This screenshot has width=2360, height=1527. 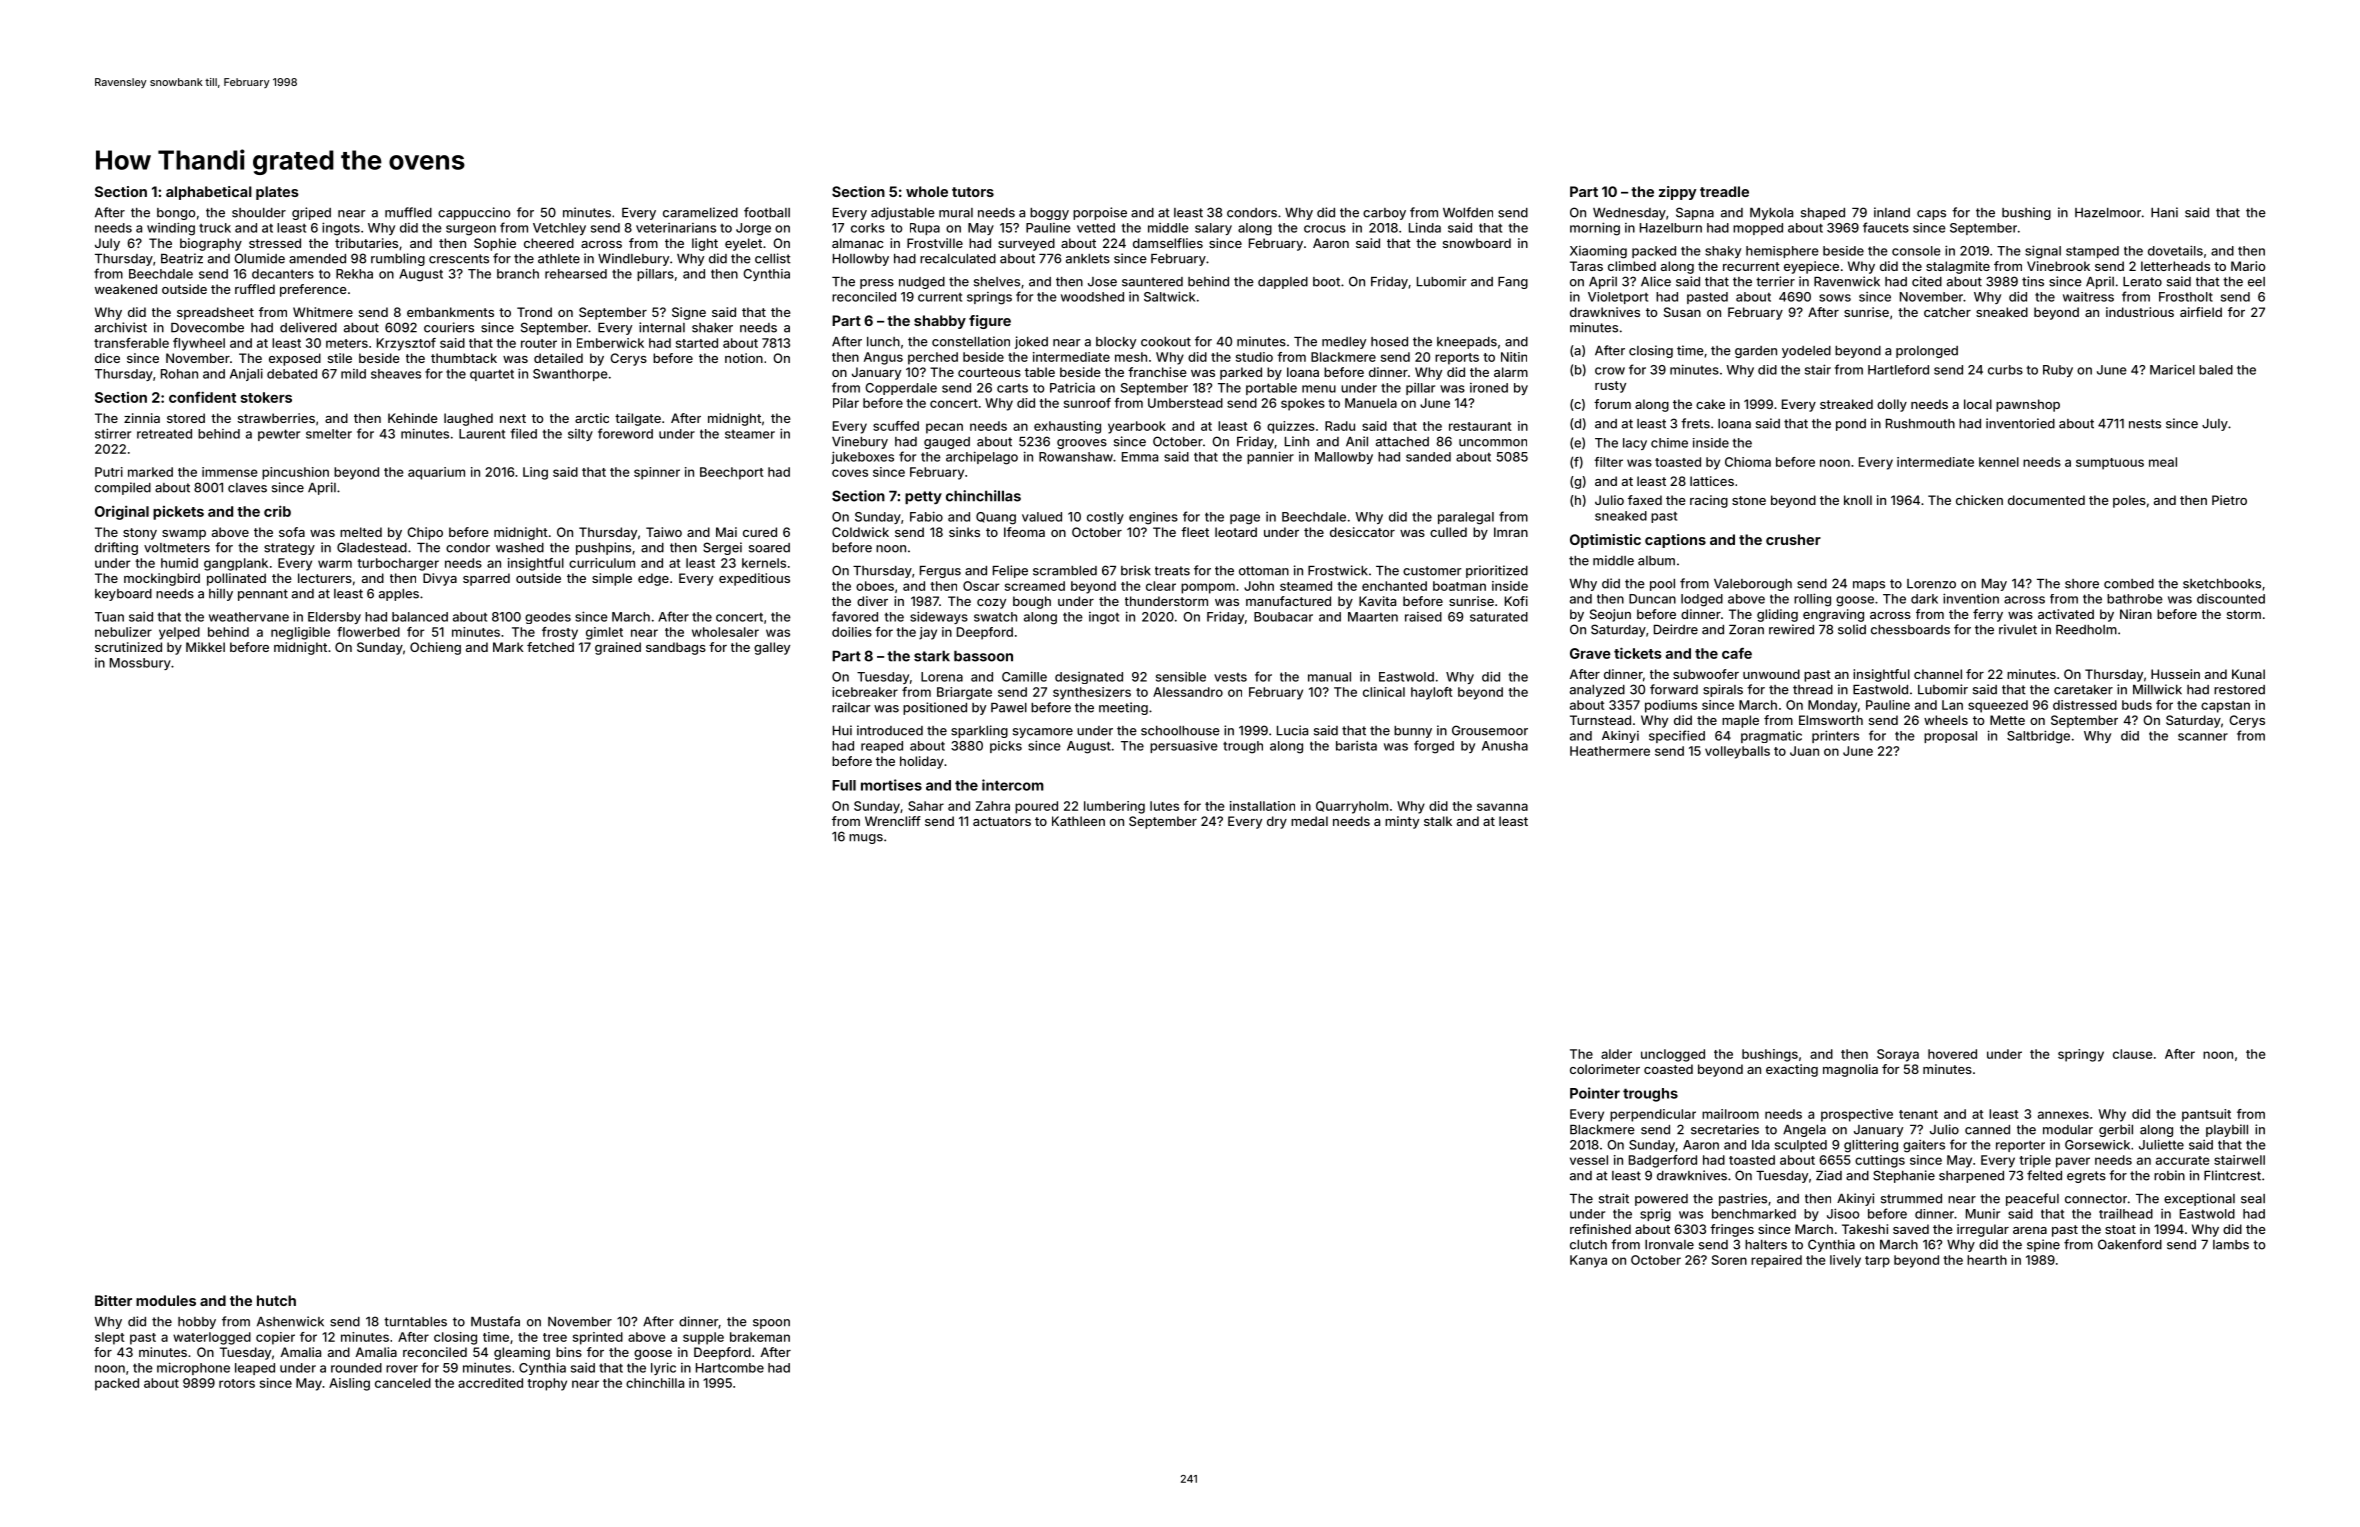 What do you see at coordinates (657, 473) in the screenshot?
I see `spinner` at bounding box center [657, 473].
